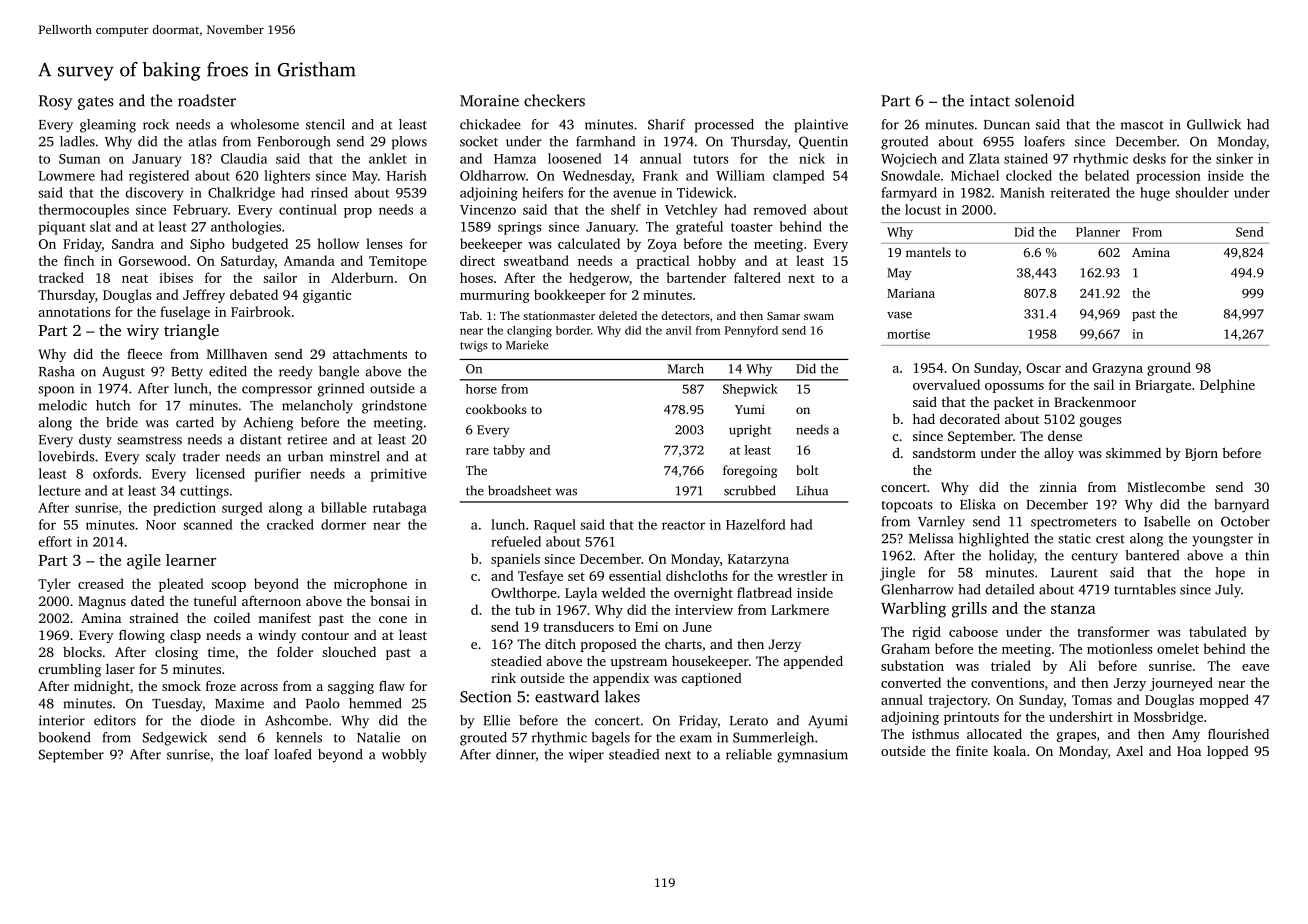 Image resolution: width=1308 pixels, height=924 pixels. I want to click on sinker, so click(1234, 158).
